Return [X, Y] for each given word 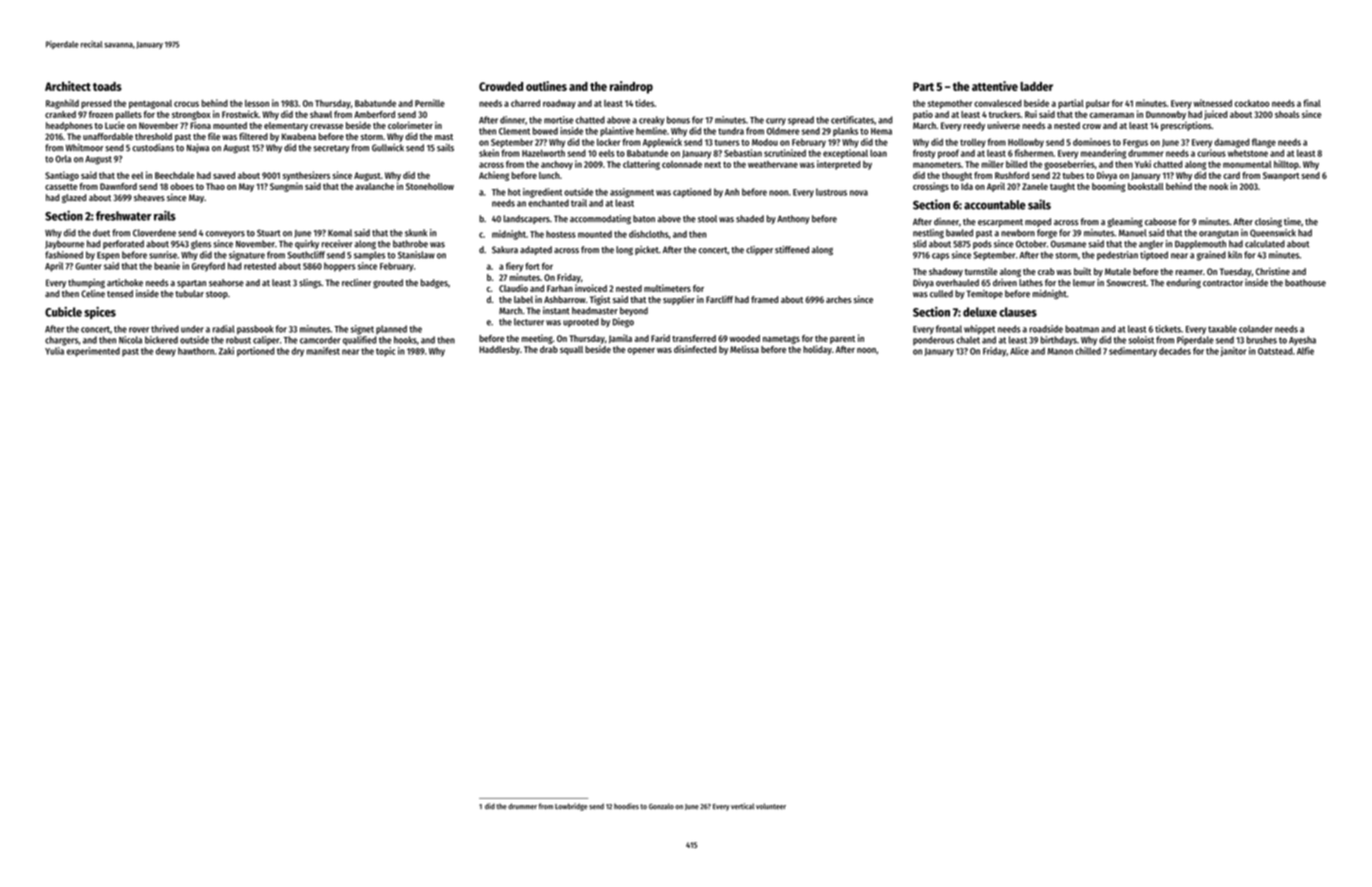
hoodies [626, 806]
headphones [69, 126]
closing [1268, 222]
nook [1218, 186]
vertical [742, 806]
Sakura [505, 250]
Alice [1019, 351]
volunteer [771, 806]
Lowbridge [571, 807]
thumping [86, 283]
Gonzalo [661, 806]
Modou [765, 142]
